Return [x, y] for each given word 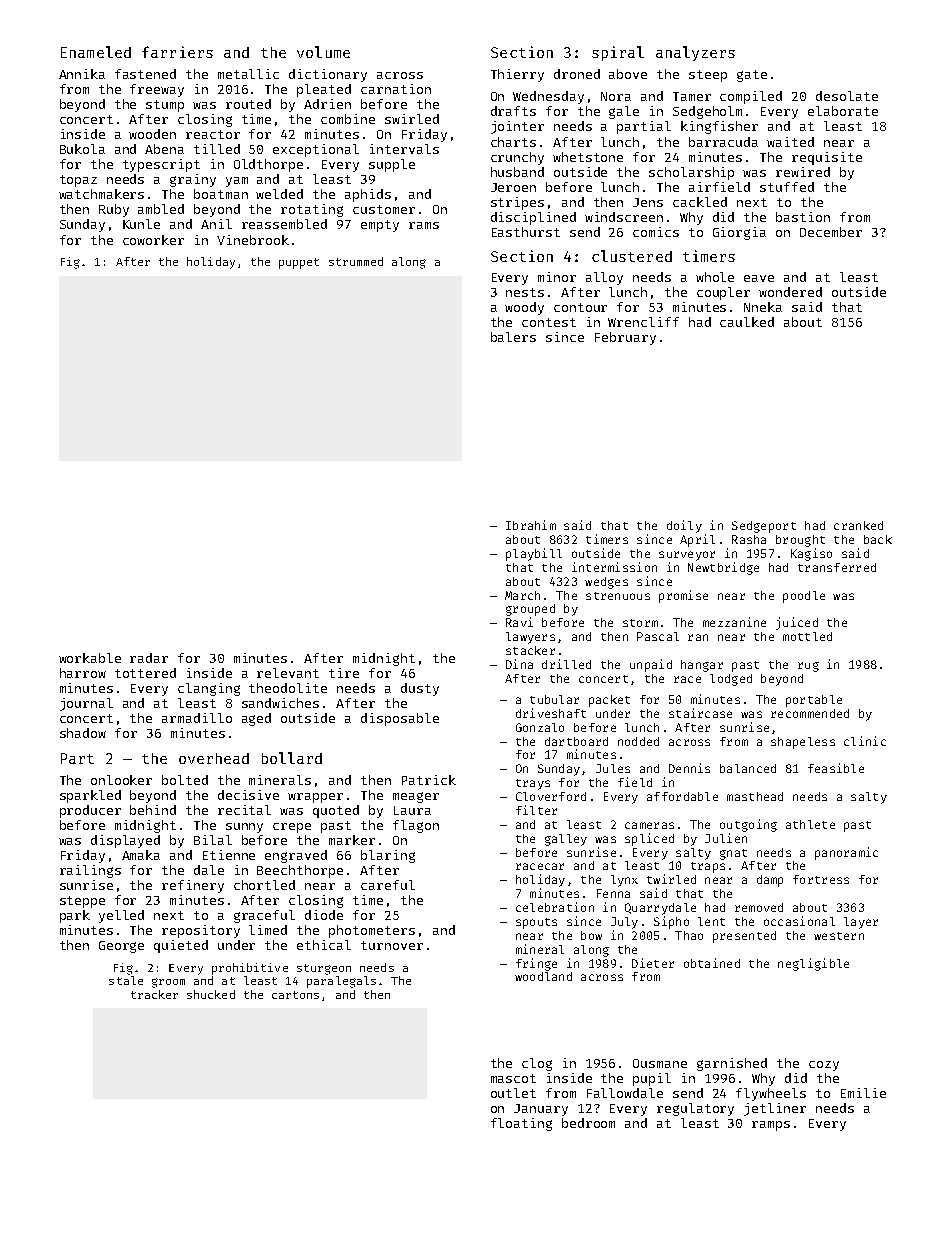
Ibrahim [531, 525]
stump [165, 106]
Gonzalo [540, 727]
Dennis [689, 768]
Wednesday [548, 97]
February [625, 338]
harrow [83, 673]
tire [344, 673]
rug [808, 667]
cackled [700, 202]
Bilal [213, 840]
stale [126, 980]
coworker [153, 240]
